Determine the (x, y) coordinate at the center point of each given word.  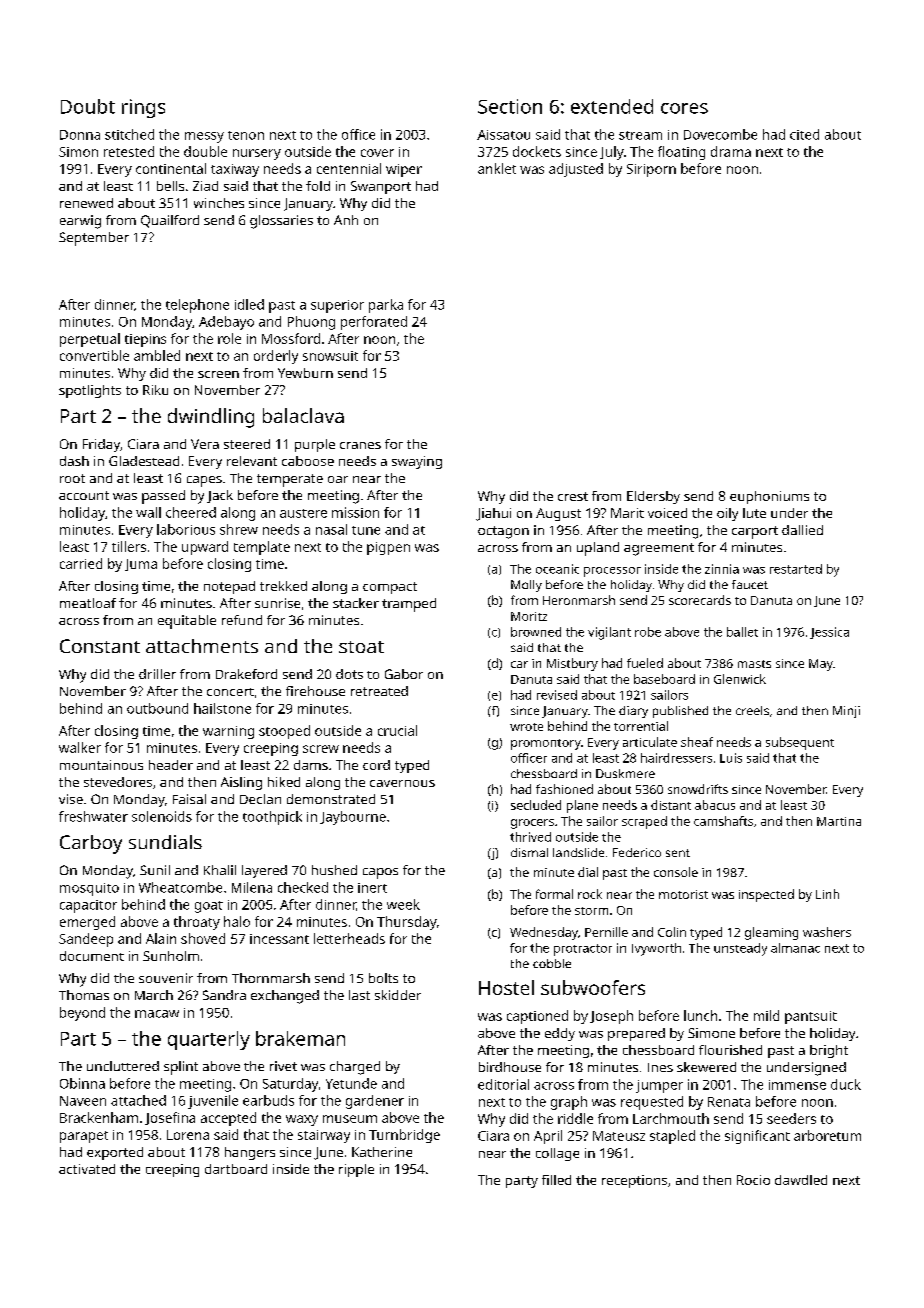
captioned (537, 1017)
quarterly (209, 1040)
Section (510, 106)
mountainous (101, 765)
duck (846, 1084)
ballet (742, 632)
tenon (246, 135)
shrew (239, 529)
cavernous (402, 783)
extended (612, 106)
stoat (361, 647)
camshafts (723, 821)
